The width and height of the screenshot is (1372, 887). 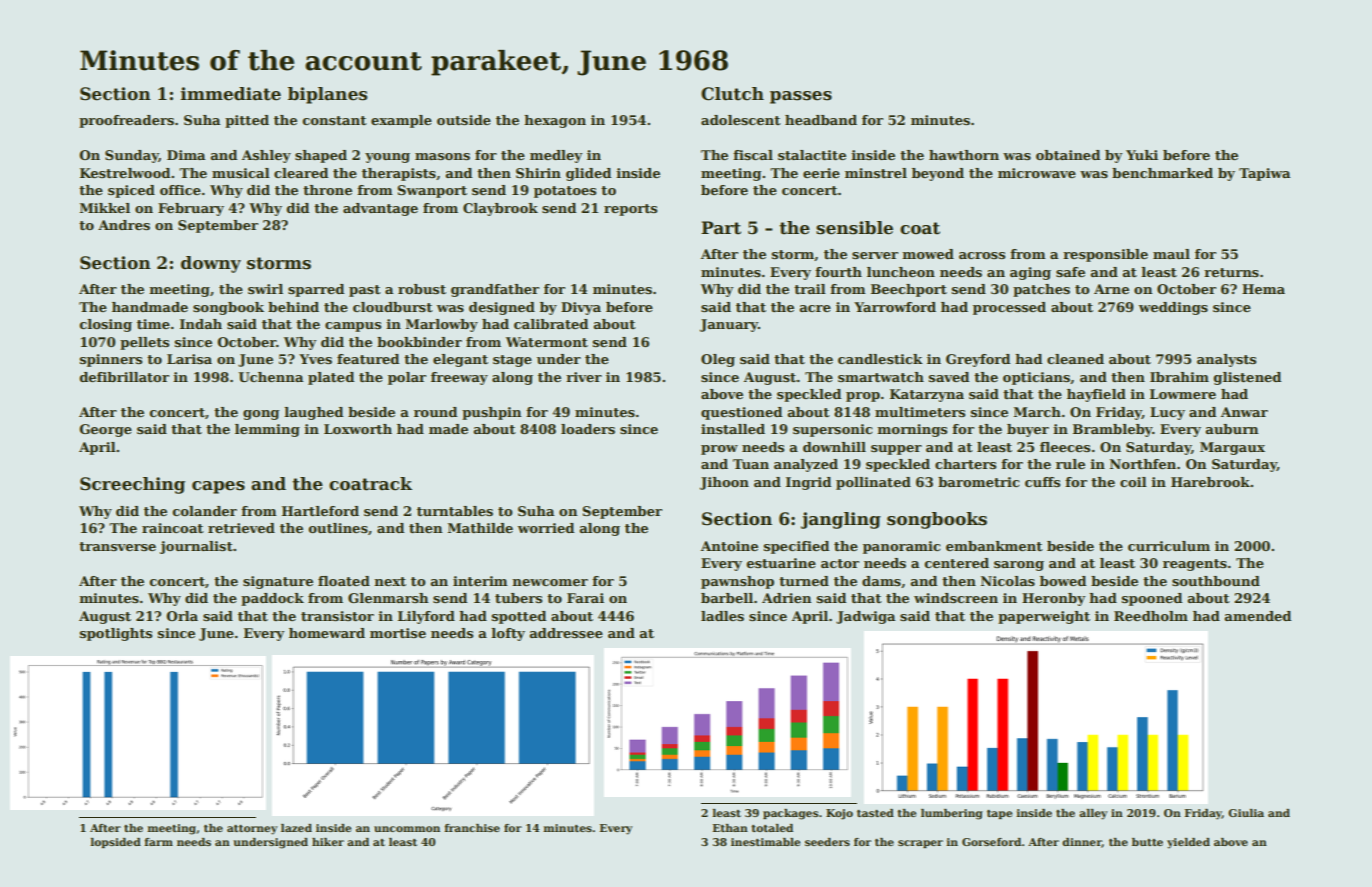 What do you see at coordinates (801, 97) in the screenshot?
I see `passes` at bounding box center [801, 97].
